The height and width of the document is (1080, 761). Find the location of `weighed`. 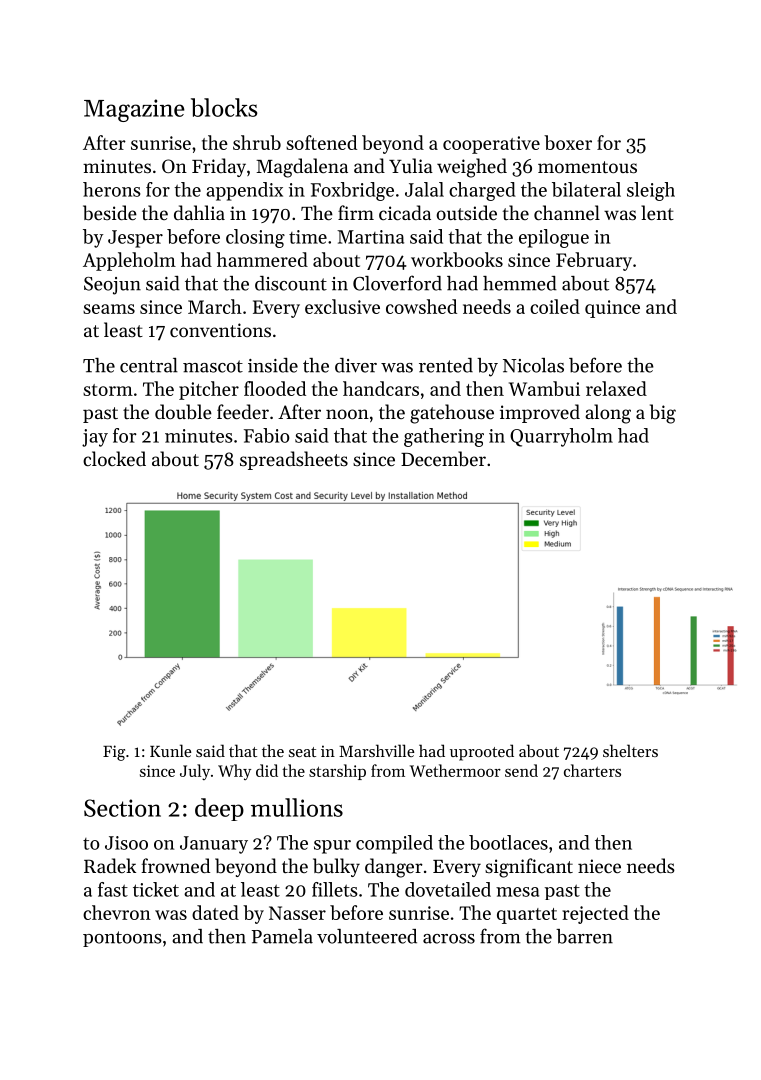

weighed is located at coordinates (472, 168).
